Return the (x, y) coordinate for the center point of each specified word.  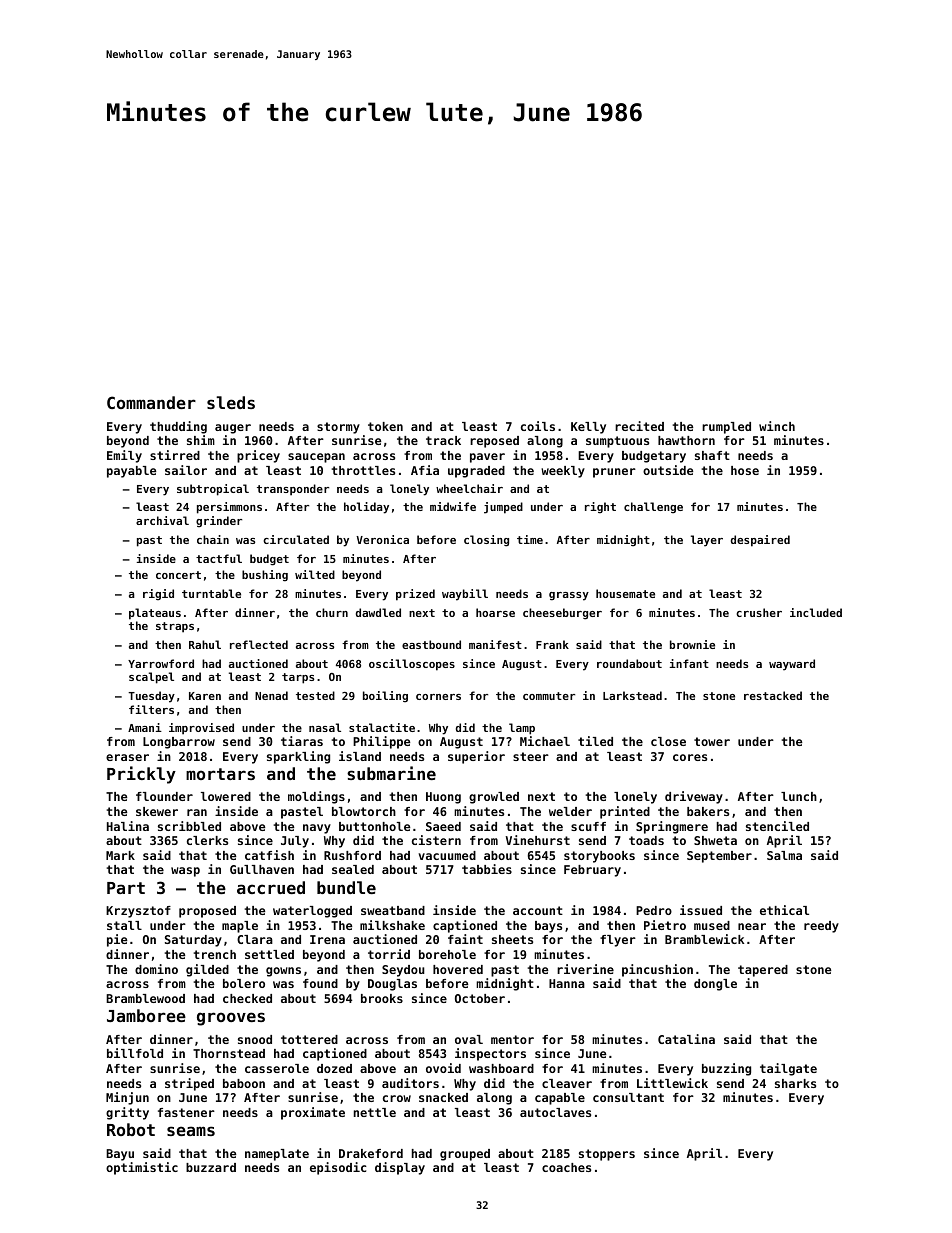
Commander (151, 402)
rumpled (726, 428)
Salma (784, 855)
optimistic (142, 1168)
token (385, 426)
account (538, 910)
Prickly (141, 775)
